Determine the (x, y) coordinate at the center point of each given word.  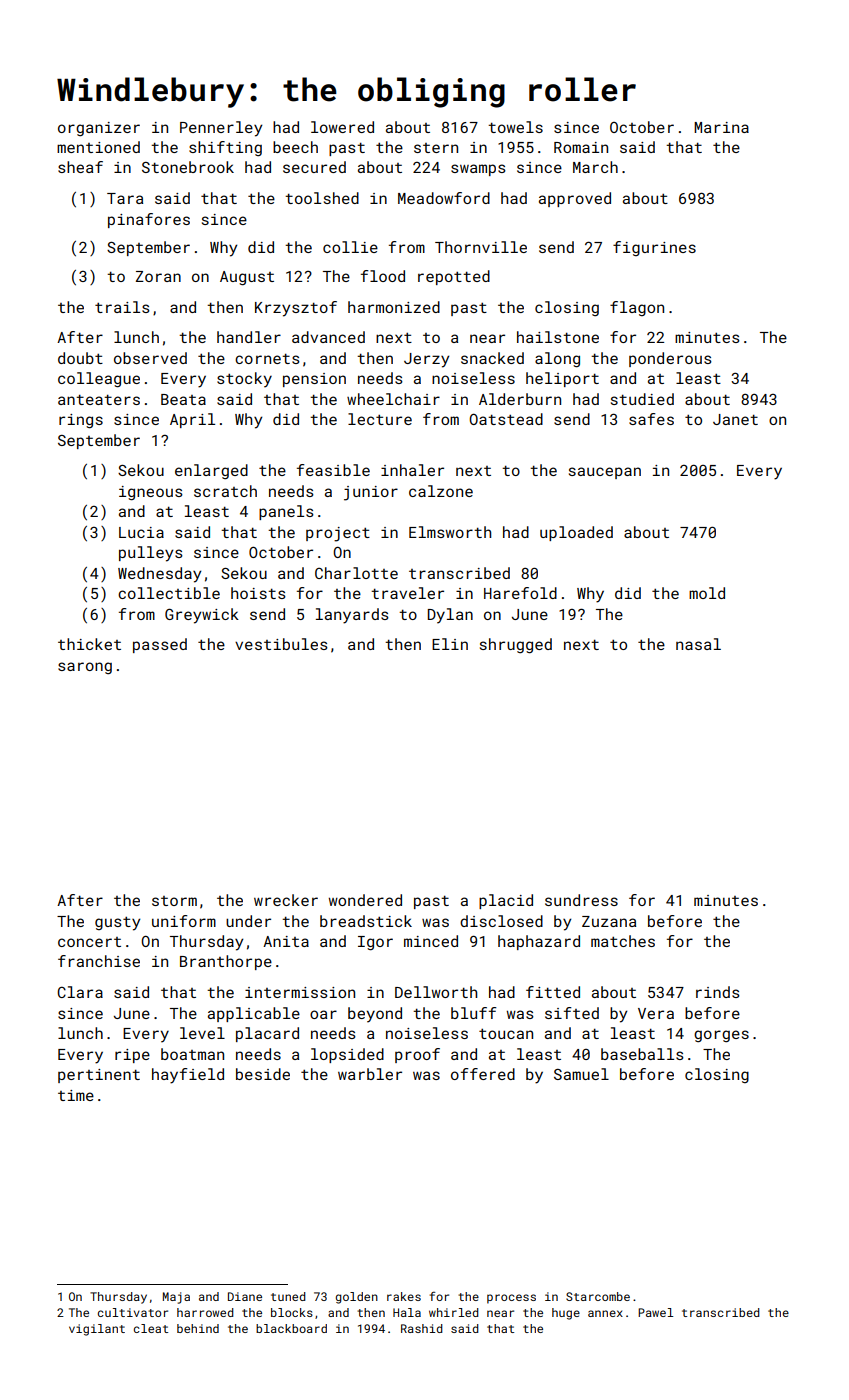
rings (81, 421)
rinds (718, 992)
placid (506, 901)
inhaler (412, 470)
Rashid (422, 1328)
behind (198, 1328)
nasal (698, 644)
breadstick (366, 921)
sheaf (80, 167)
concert (89, 942)
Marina (721, 127)
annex (605, 1313)
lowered (342, 127)
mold (707, 593)
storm (174, 901)
